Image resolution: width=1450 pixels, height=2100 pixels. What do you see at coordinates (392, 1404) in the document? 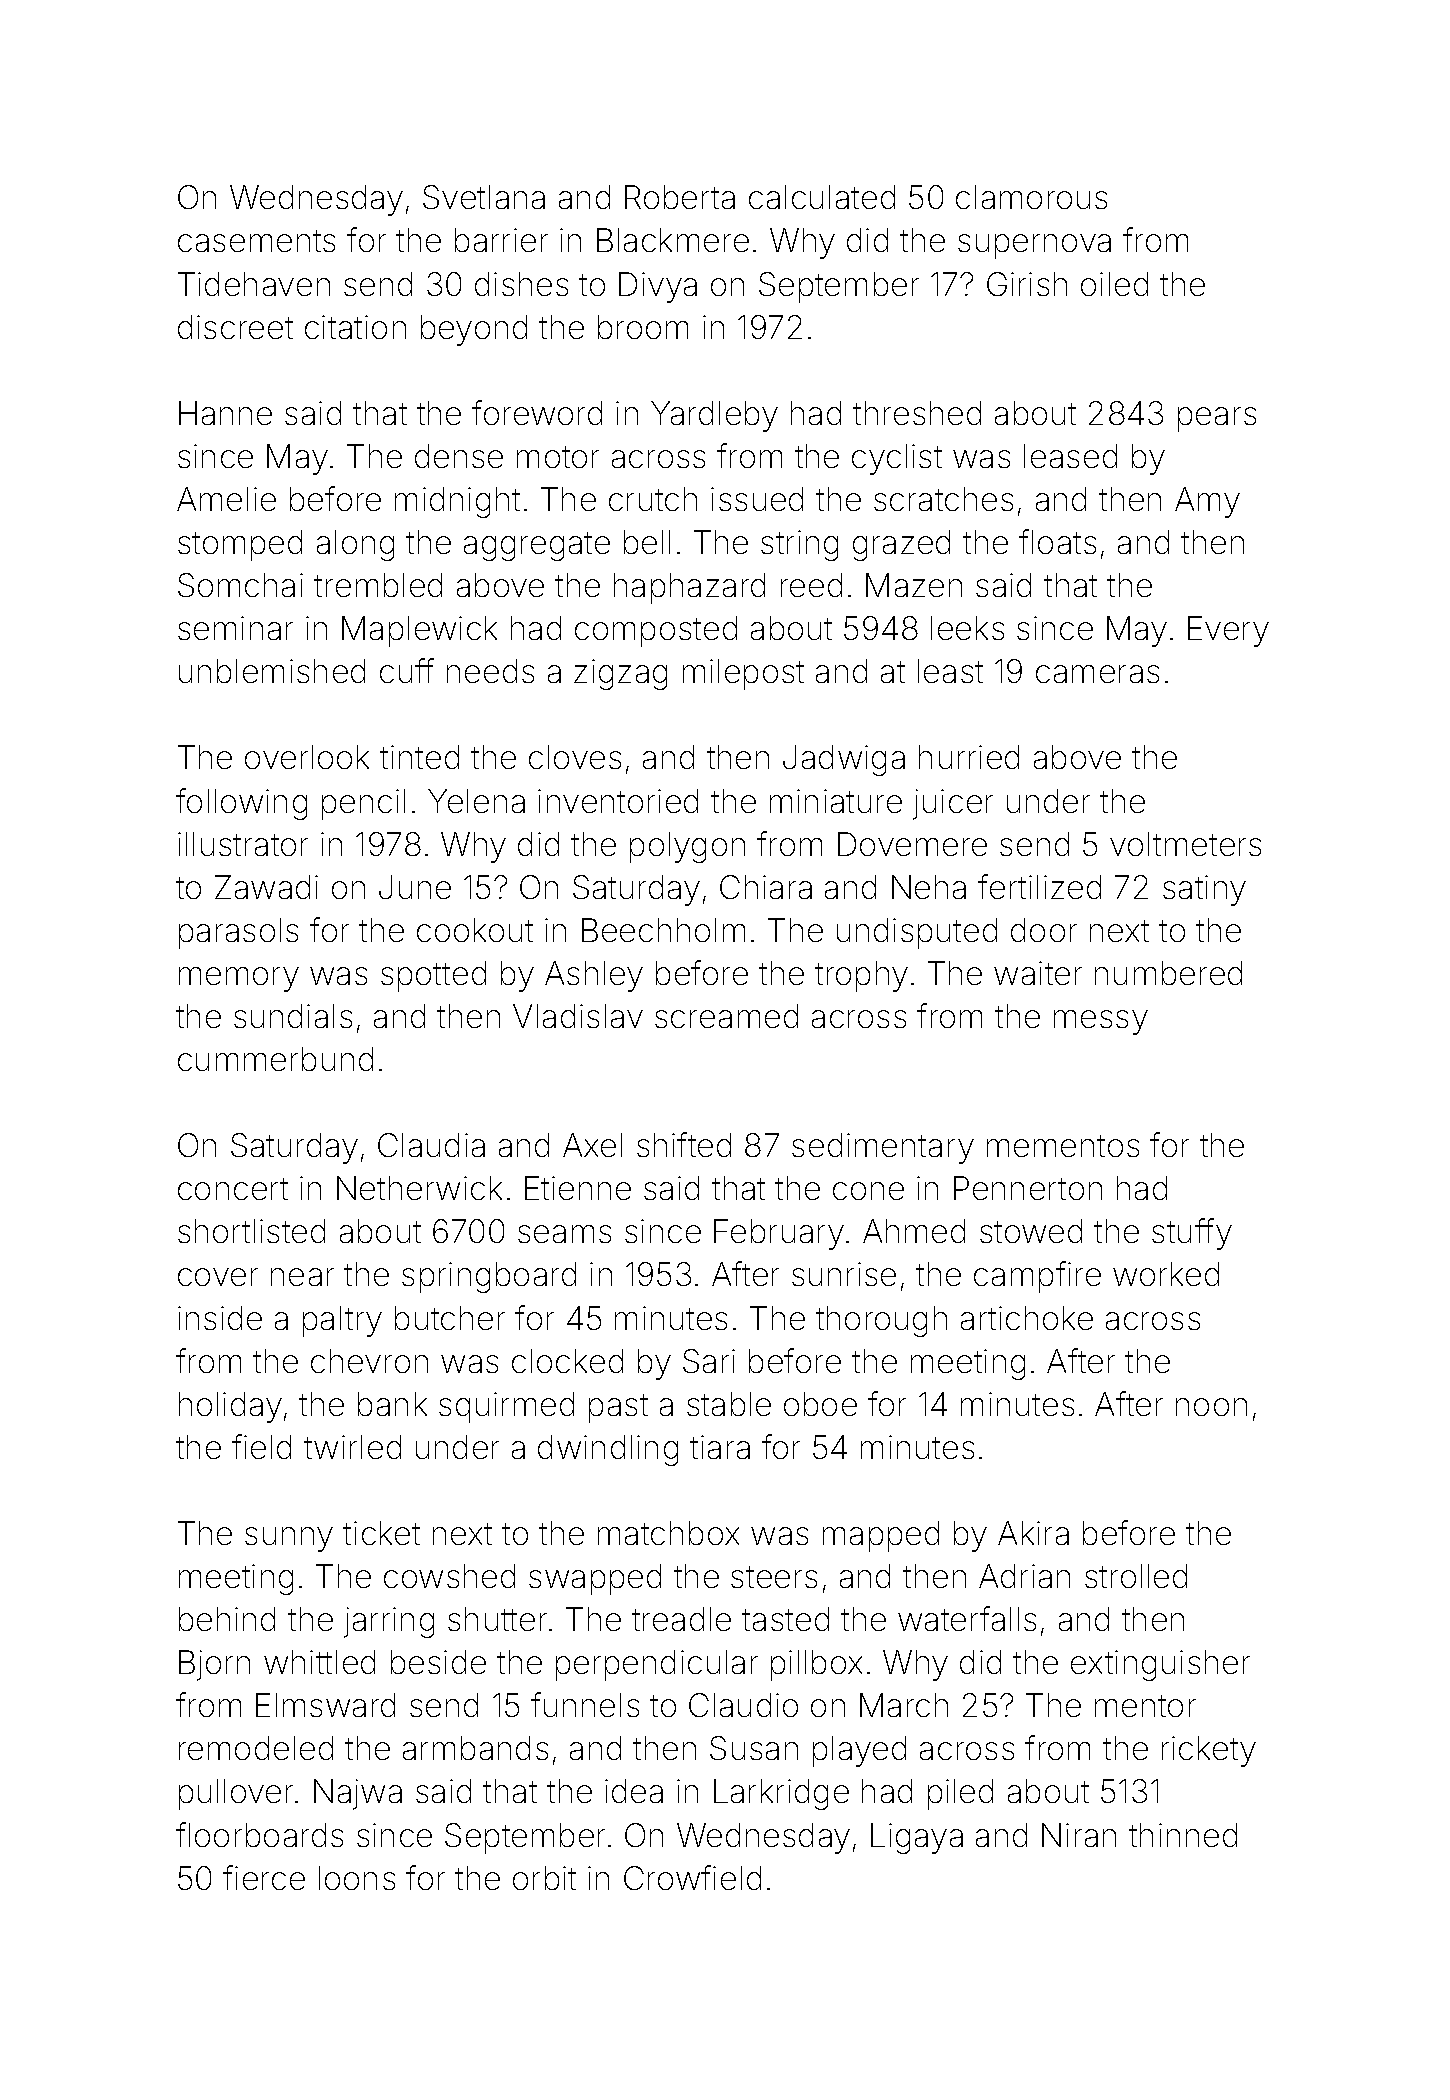
I see `bank` at bounding box center [392, 1404].
